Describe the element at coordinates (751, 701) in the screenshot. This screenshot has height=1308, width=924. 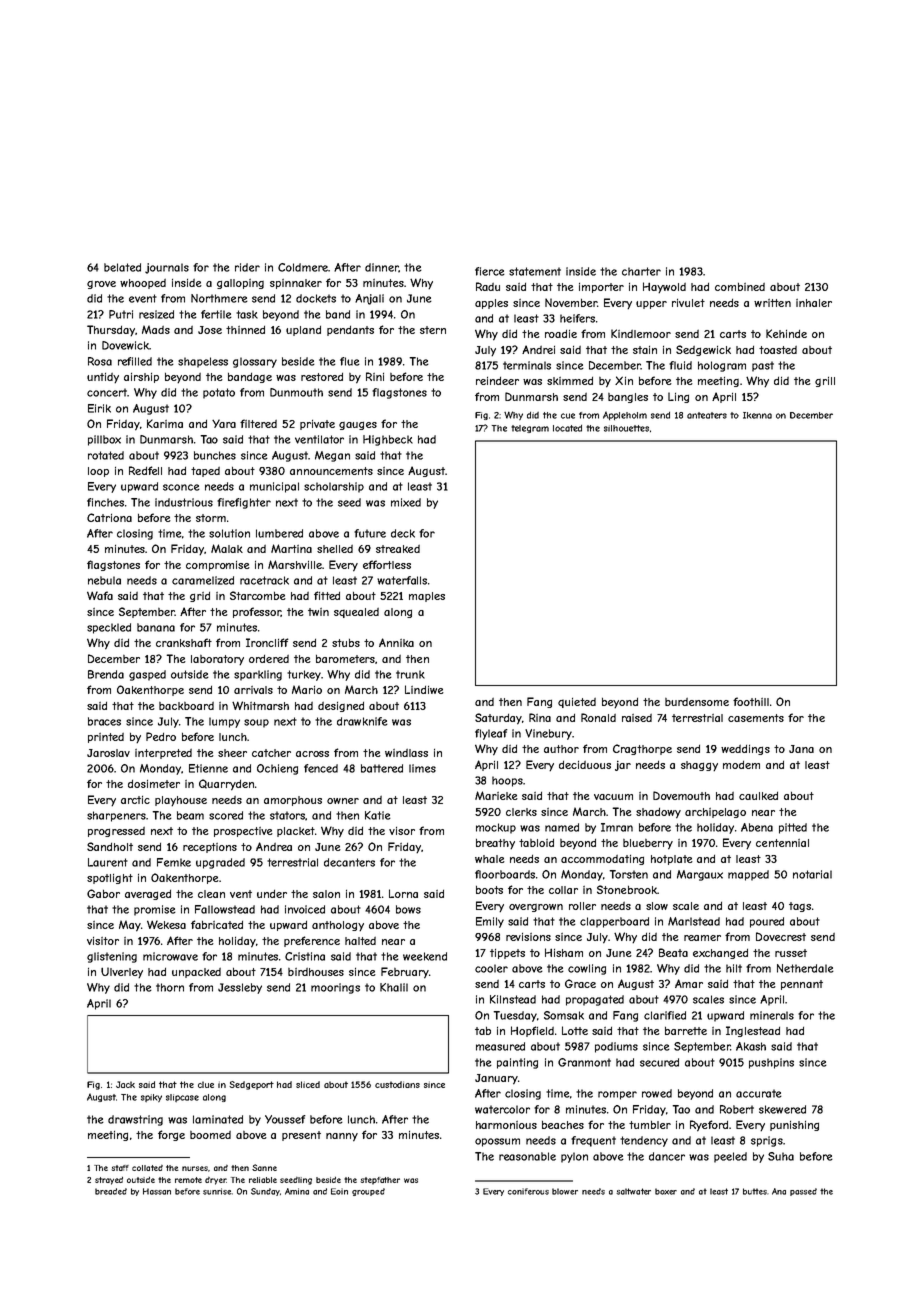
I see `foothill` at that location.
